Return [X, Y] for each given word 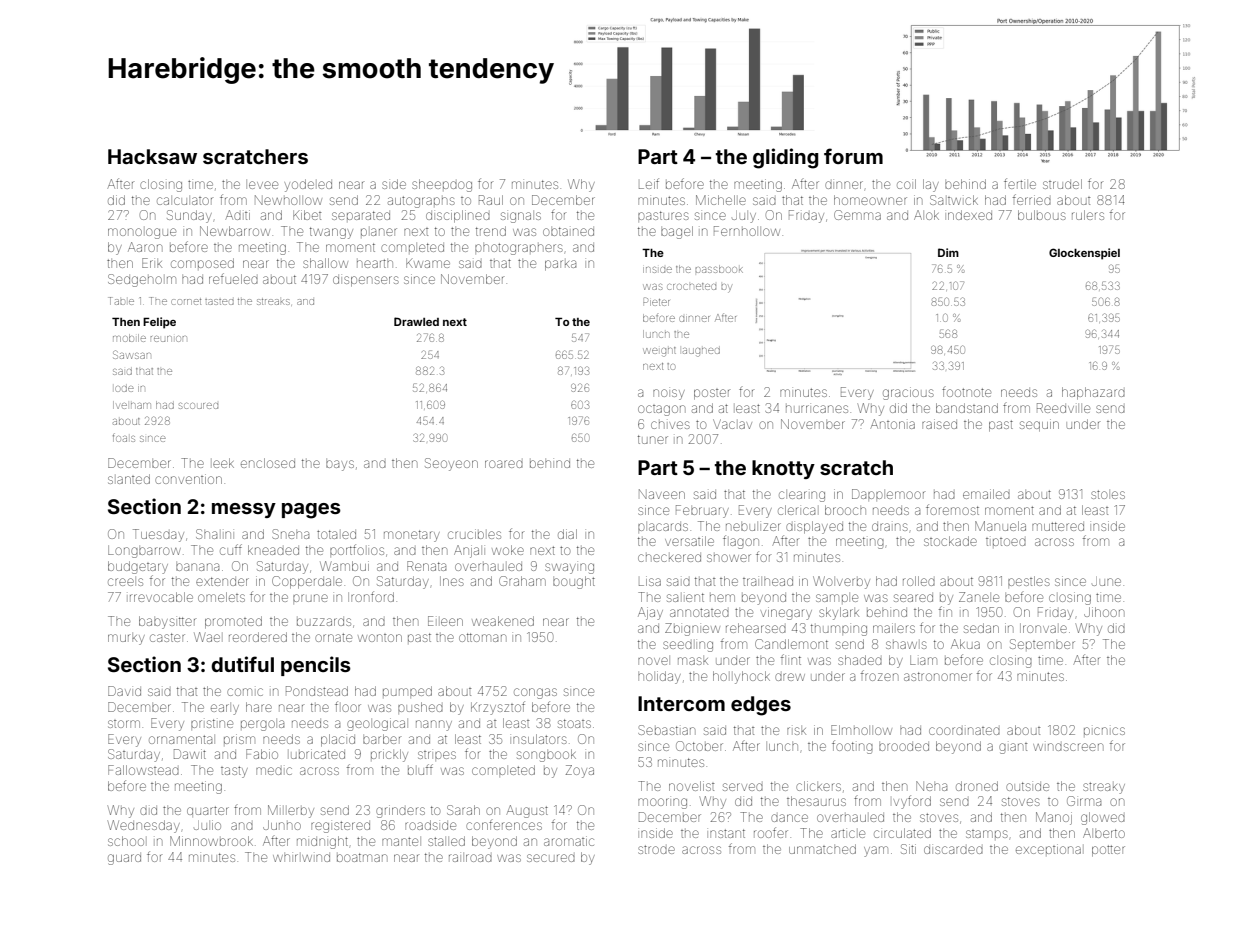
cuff [231, 549]
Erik [152, 263]
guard [124, 859]
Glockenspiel [1084, 254]
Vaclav [732, 424]
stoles [1108, 494]
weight [659, 352]
